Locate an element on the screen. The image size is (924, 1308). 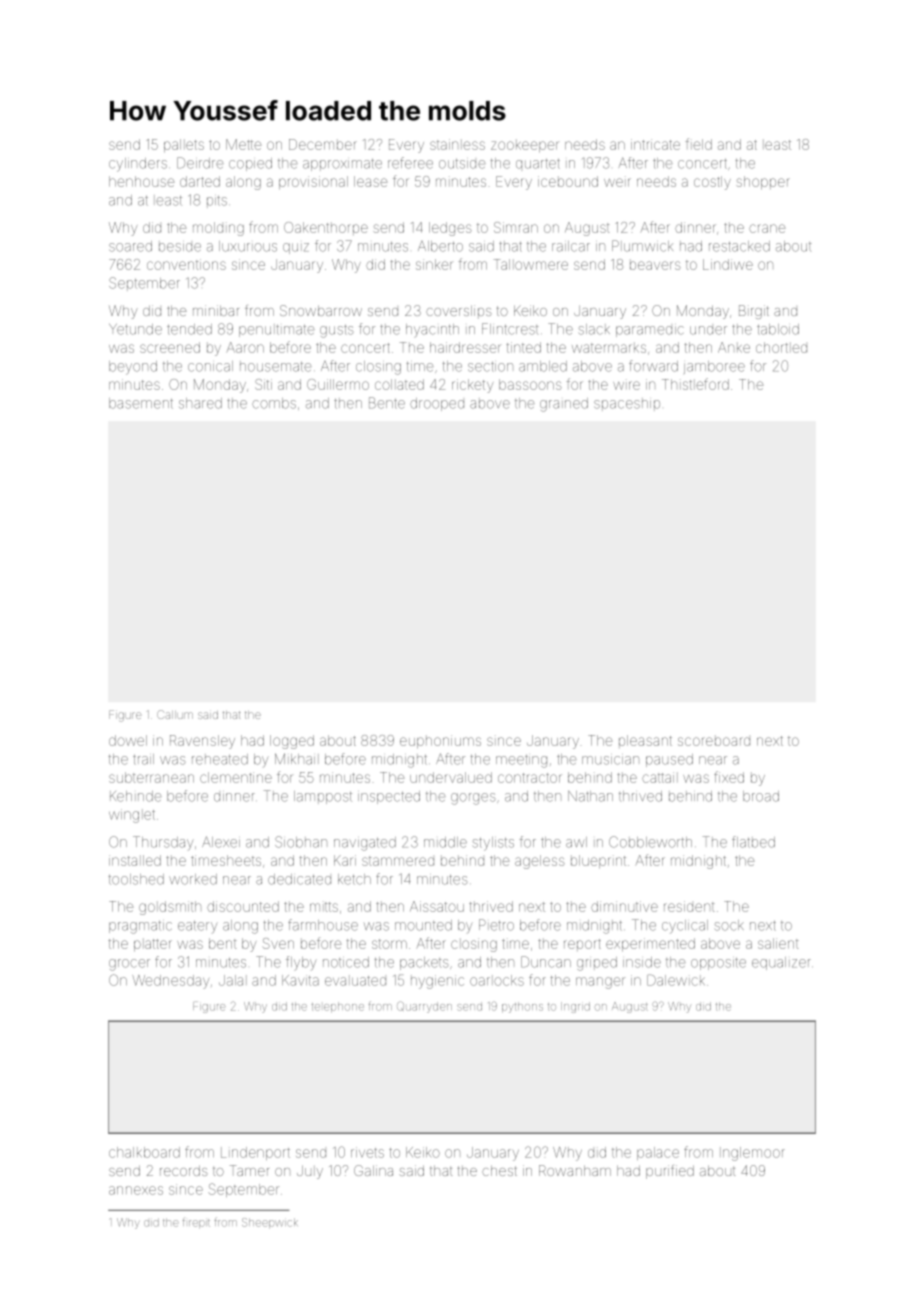
Inglemoor is located at coordinates (752, 1154).
